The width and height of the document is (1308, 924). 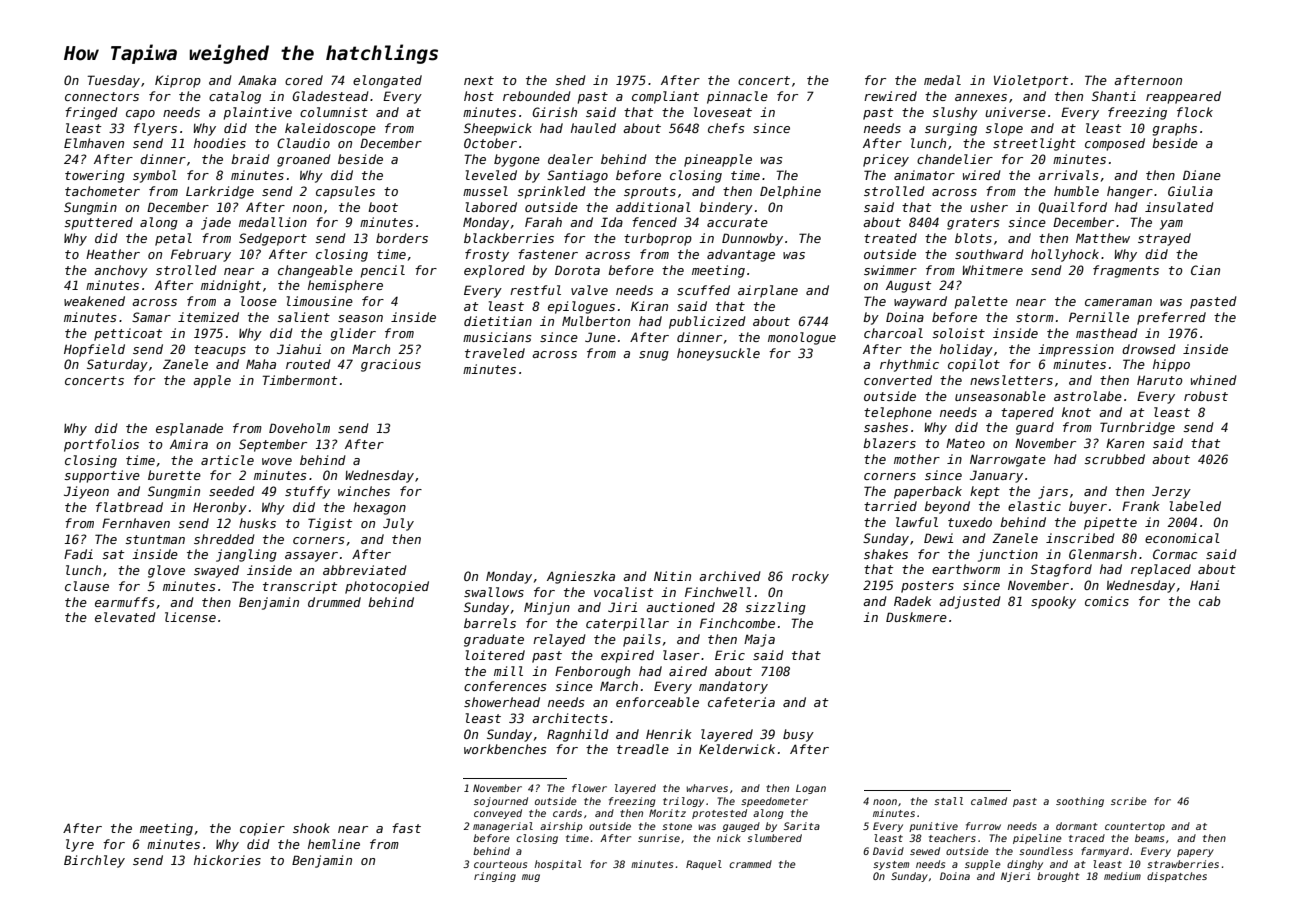 I want to click on groaned, so click(x=304, y=160).
